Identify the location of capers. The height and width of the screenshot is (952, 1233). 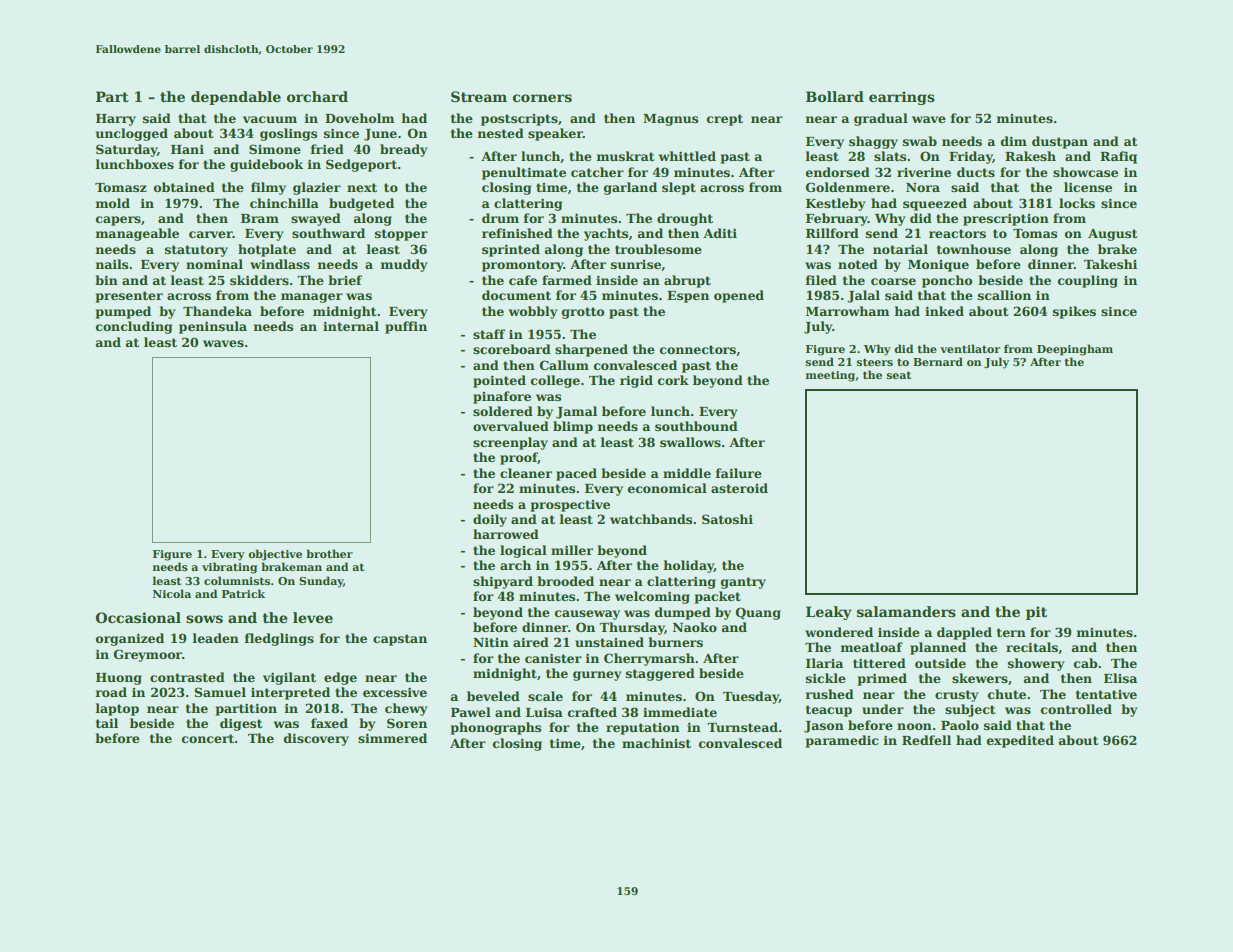
(118, 221).
